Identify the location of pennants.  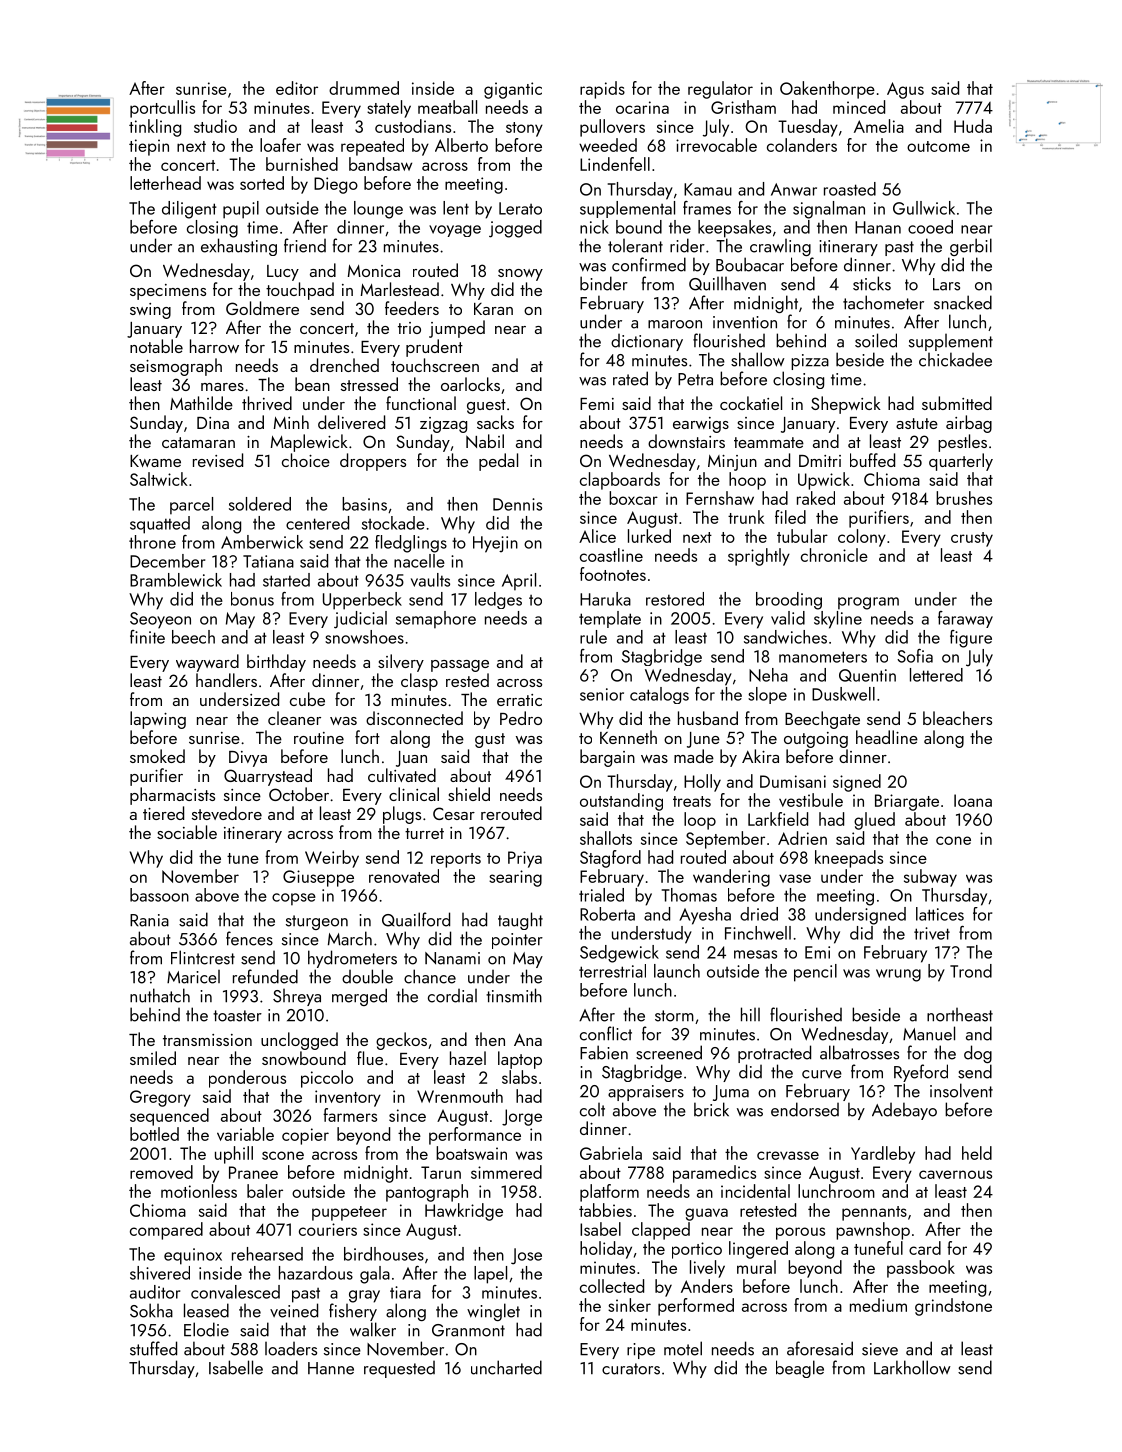
(874, 1213).
